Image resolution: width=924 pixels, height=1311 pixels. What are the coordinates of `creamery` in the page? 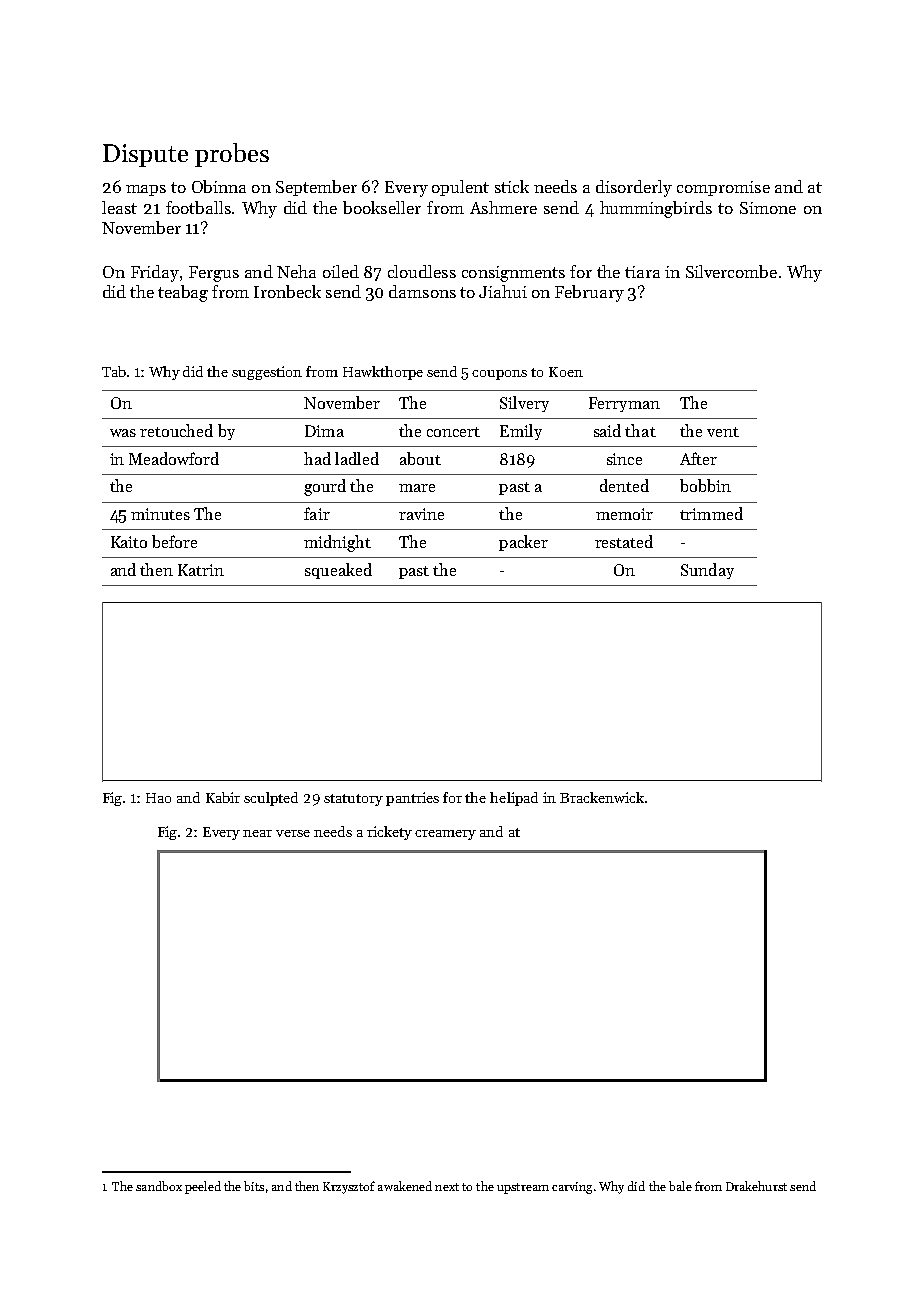 It's located at (445, 835).
